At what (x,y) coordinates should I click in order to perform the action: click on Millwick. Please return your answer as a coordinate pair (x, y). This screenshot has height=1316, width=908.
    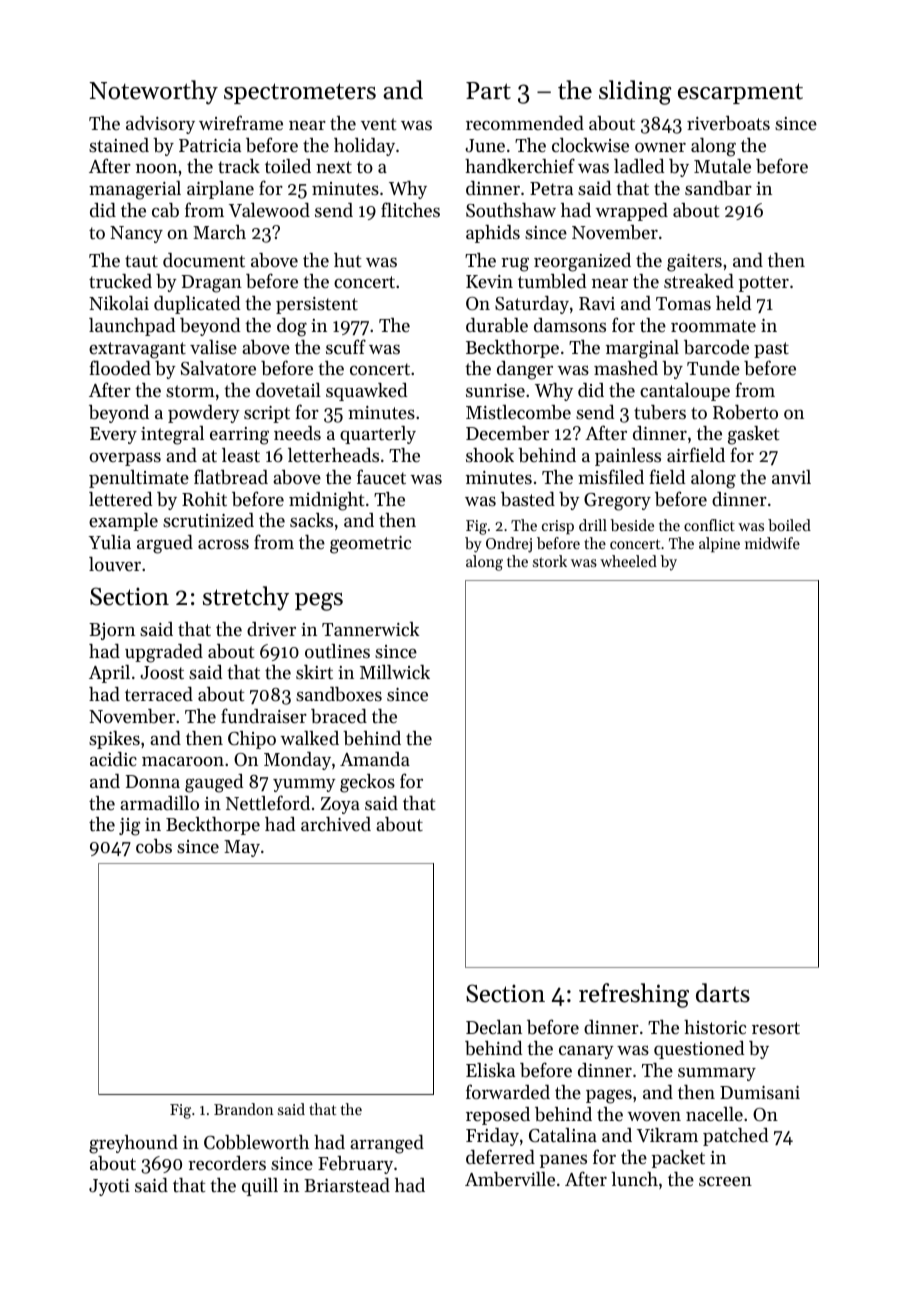
    Looking at the image, I should click on (395, 672).
